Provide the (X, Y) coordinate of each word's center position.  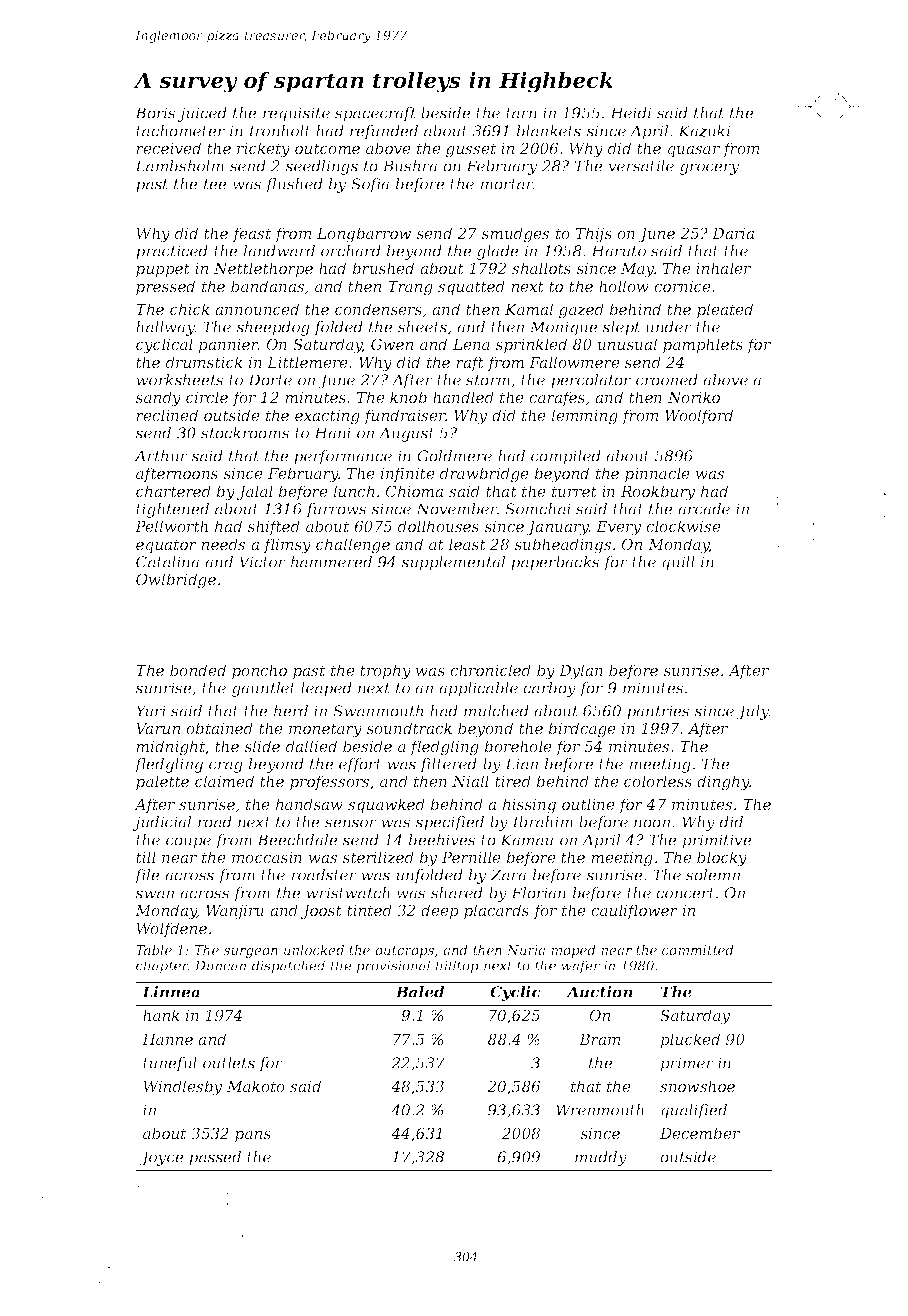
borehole (518, 746)
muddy (601, 1158)
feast (251, 234)
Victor (262, 562)
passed (215, 1158)
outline (588, 804)
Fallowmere (574, 362)
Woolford (699, 416)
